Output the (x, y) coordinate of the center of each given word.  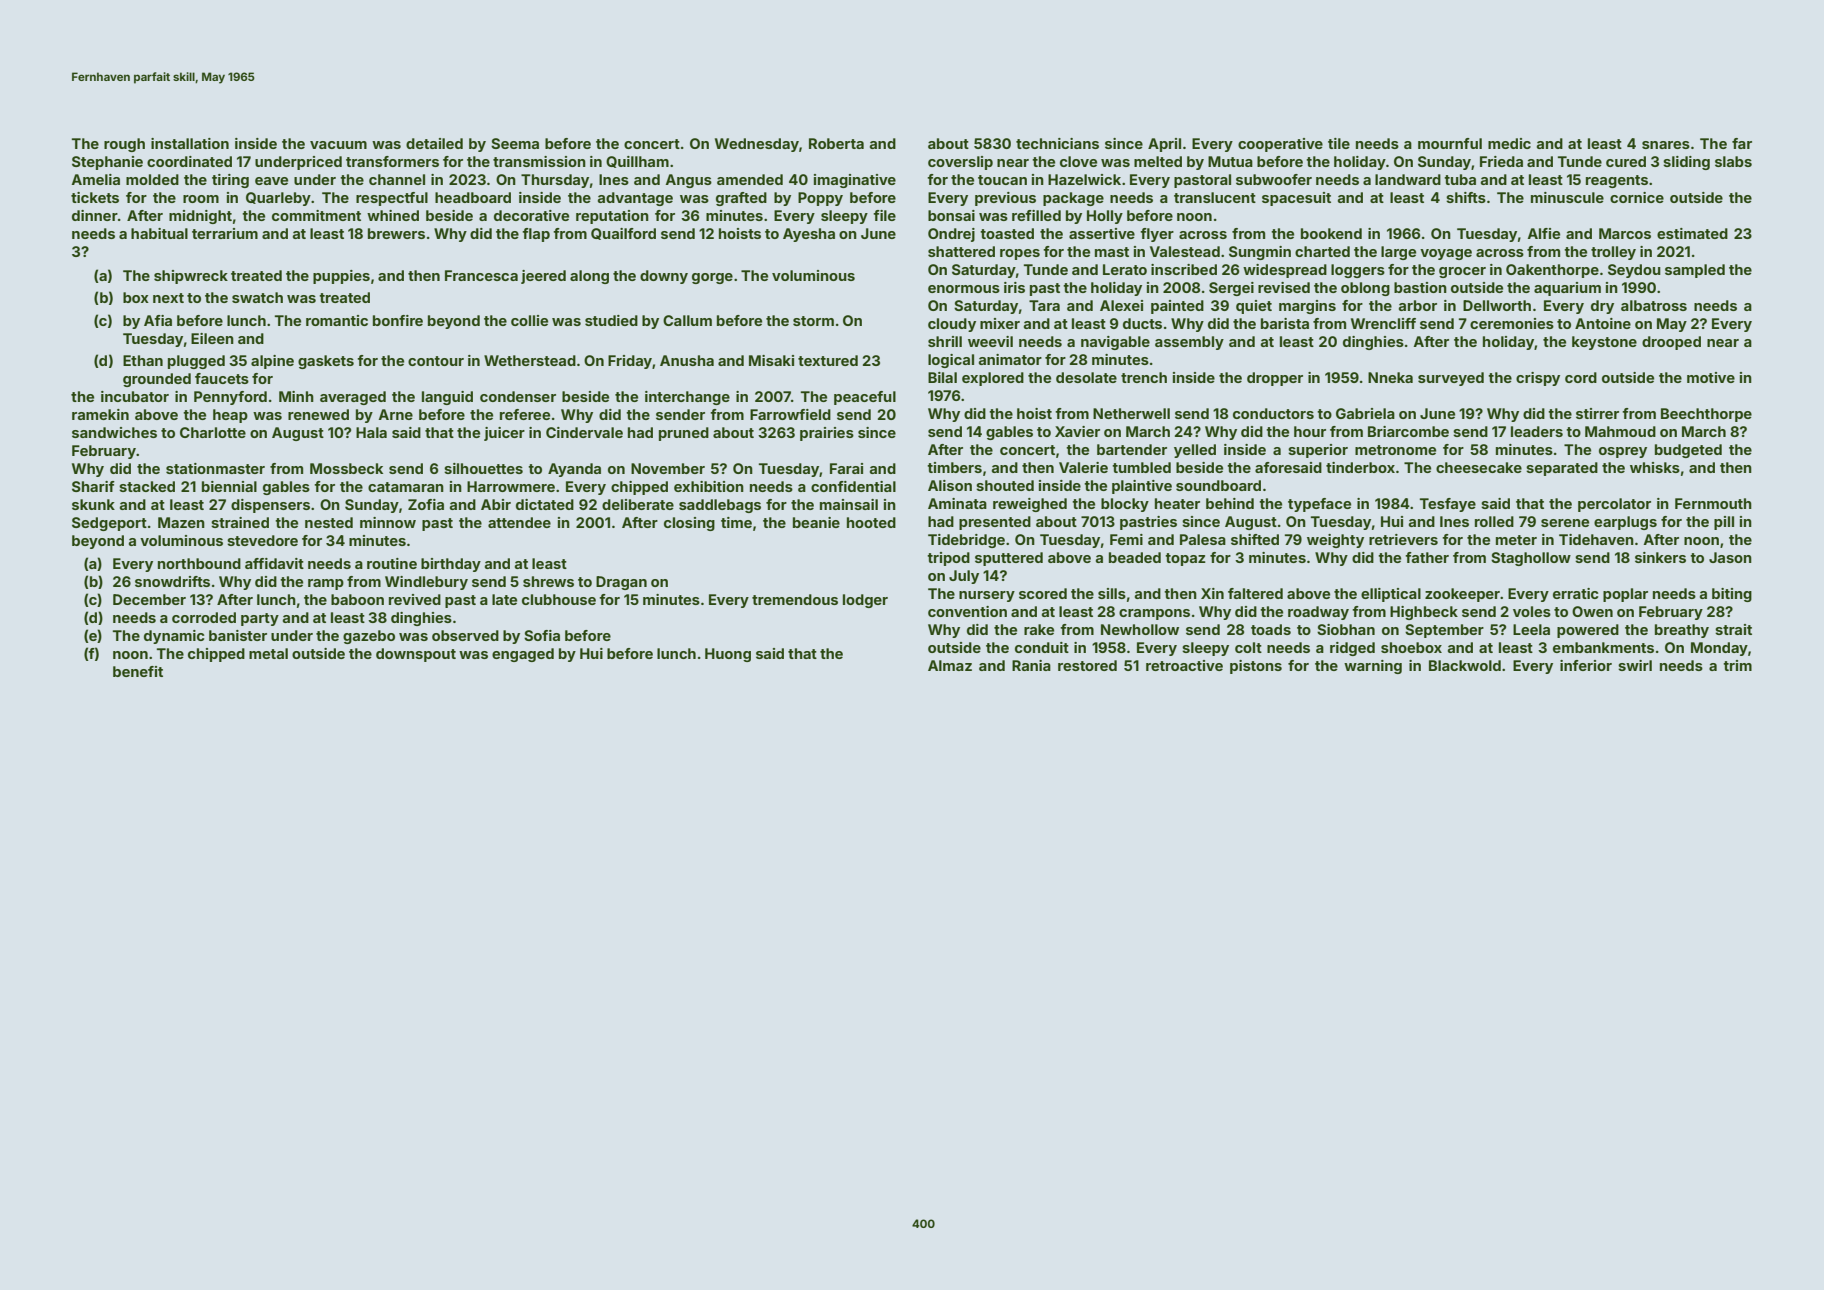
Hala (371, 432)
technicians (1057, 143)
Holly (1105, 217)
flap (536, 235)
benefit (138, 671)
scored (1043, 593)
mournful (1450, 143)
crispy (1538, 379)
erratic (1575, 593)
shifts (1466, 197)
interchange (687, 398)
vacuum (338, 145)
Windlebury (426, 583)
